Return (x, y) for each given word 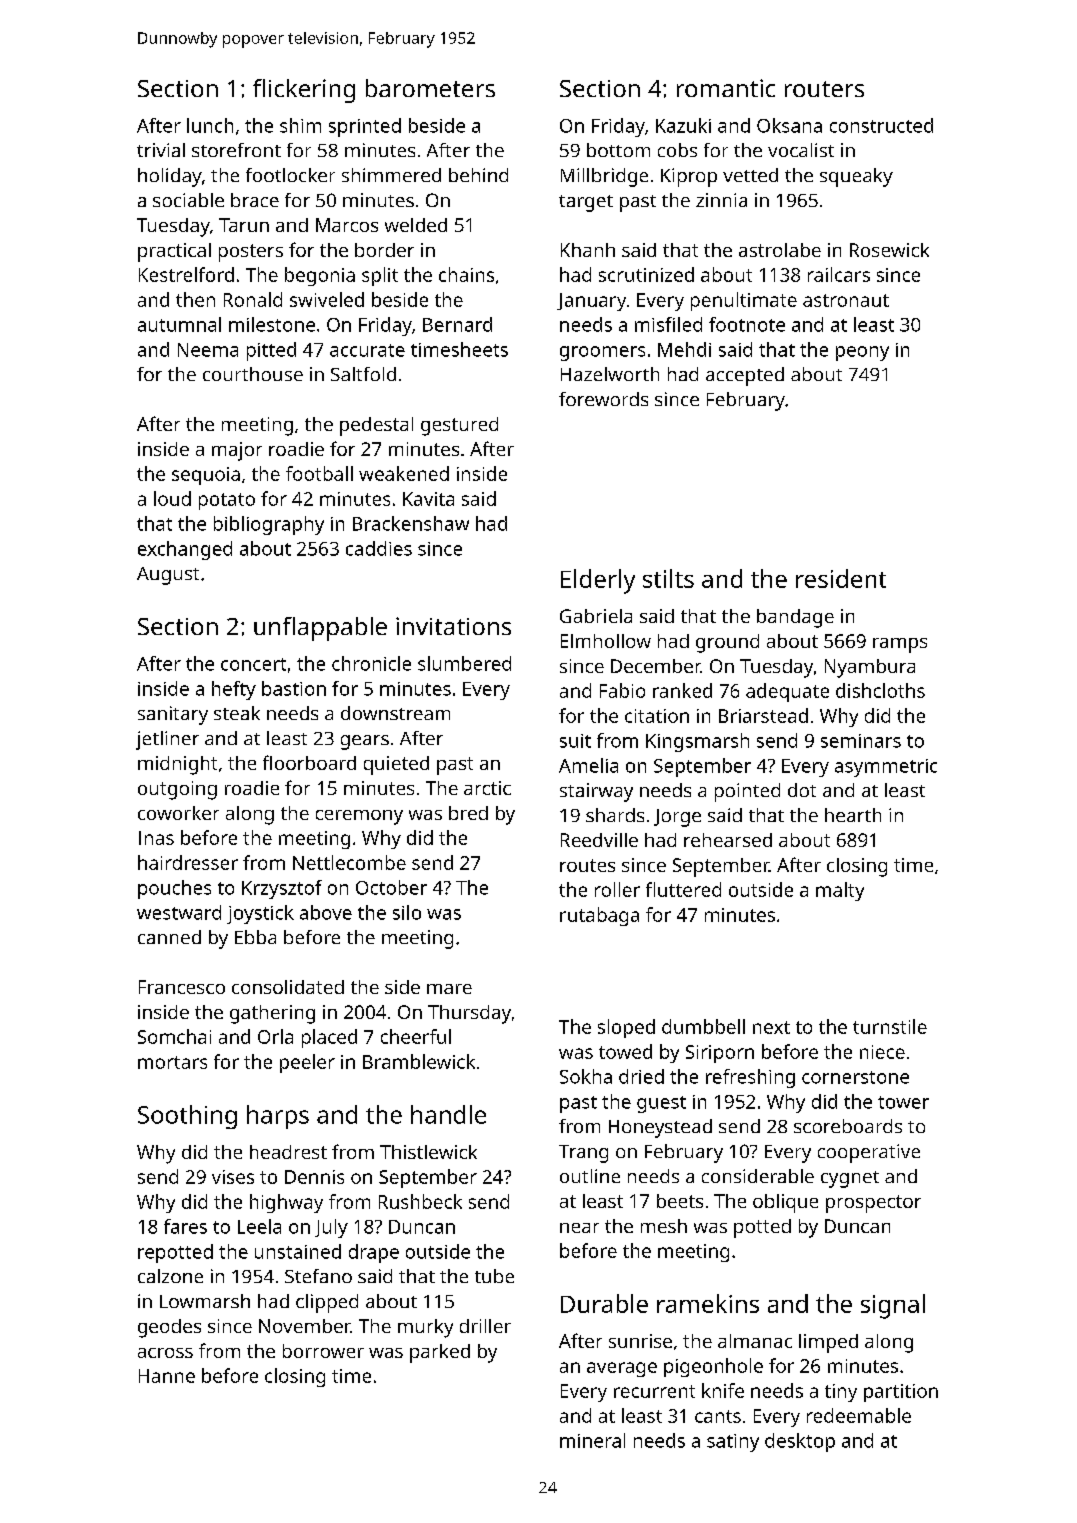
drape (374, 1253)
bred (468, 813)
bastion (294, 688)
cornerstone (855, 1077)
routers (824, 89)
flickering (304, 91)
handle (448, 1114)
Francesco (182, 987)
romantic (726, 88)
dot (802, 790)
